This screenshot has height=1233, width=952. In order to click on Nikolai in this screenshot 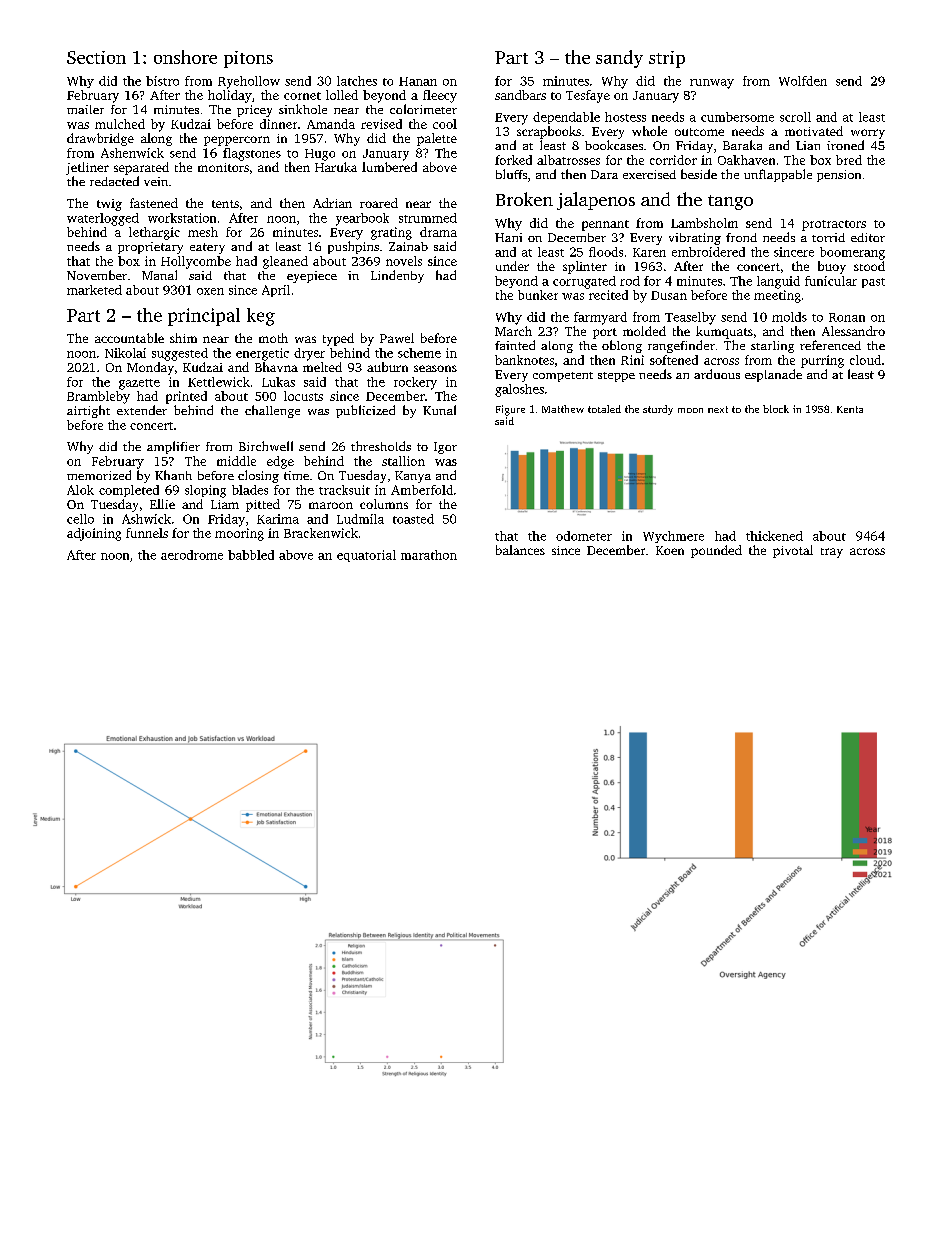, I will do `click(125, 353)`.
